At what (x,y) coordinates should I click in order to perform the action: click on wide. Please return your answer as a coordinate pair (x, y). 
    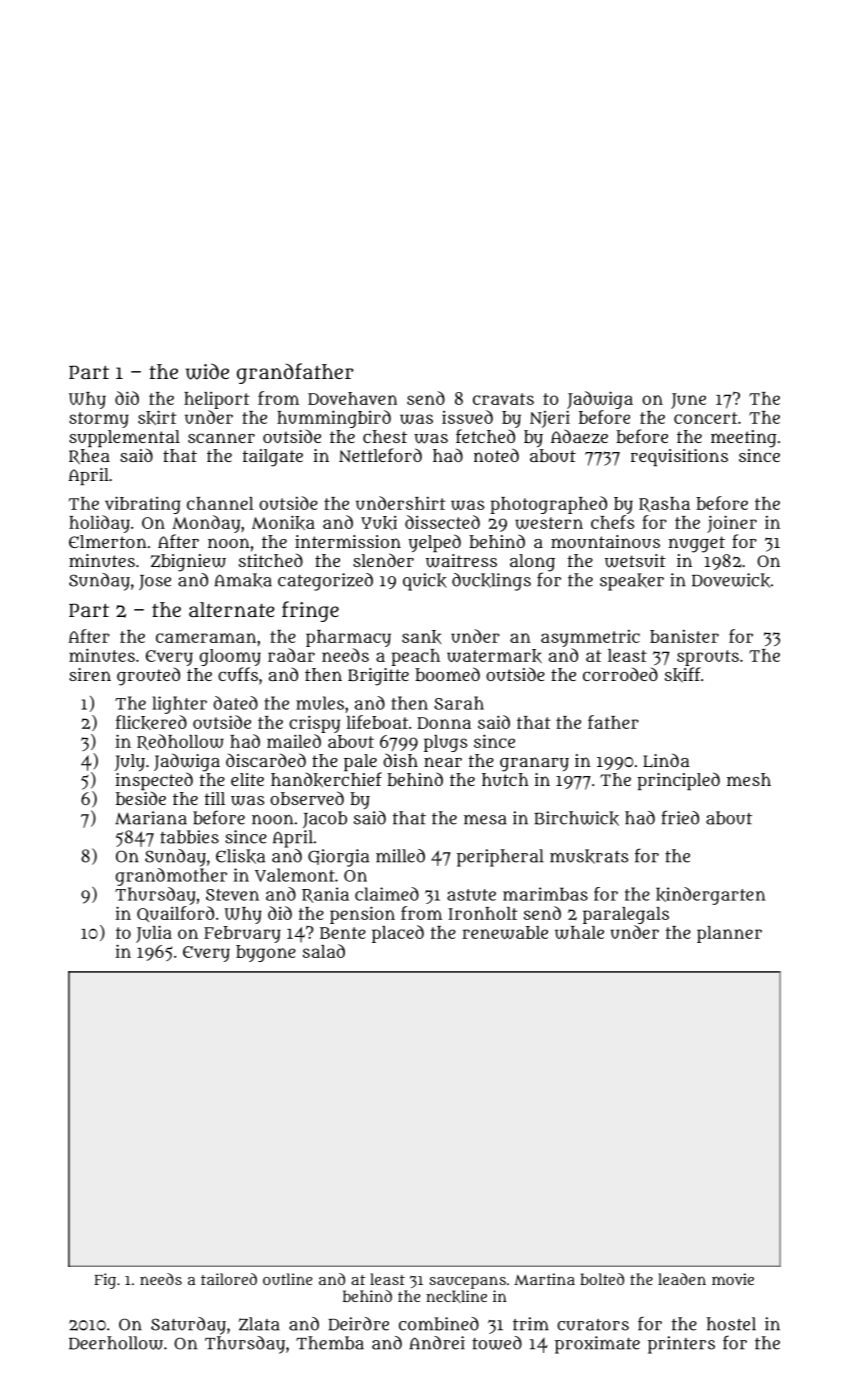
    Looking at the image, I should click on (207, 371).
